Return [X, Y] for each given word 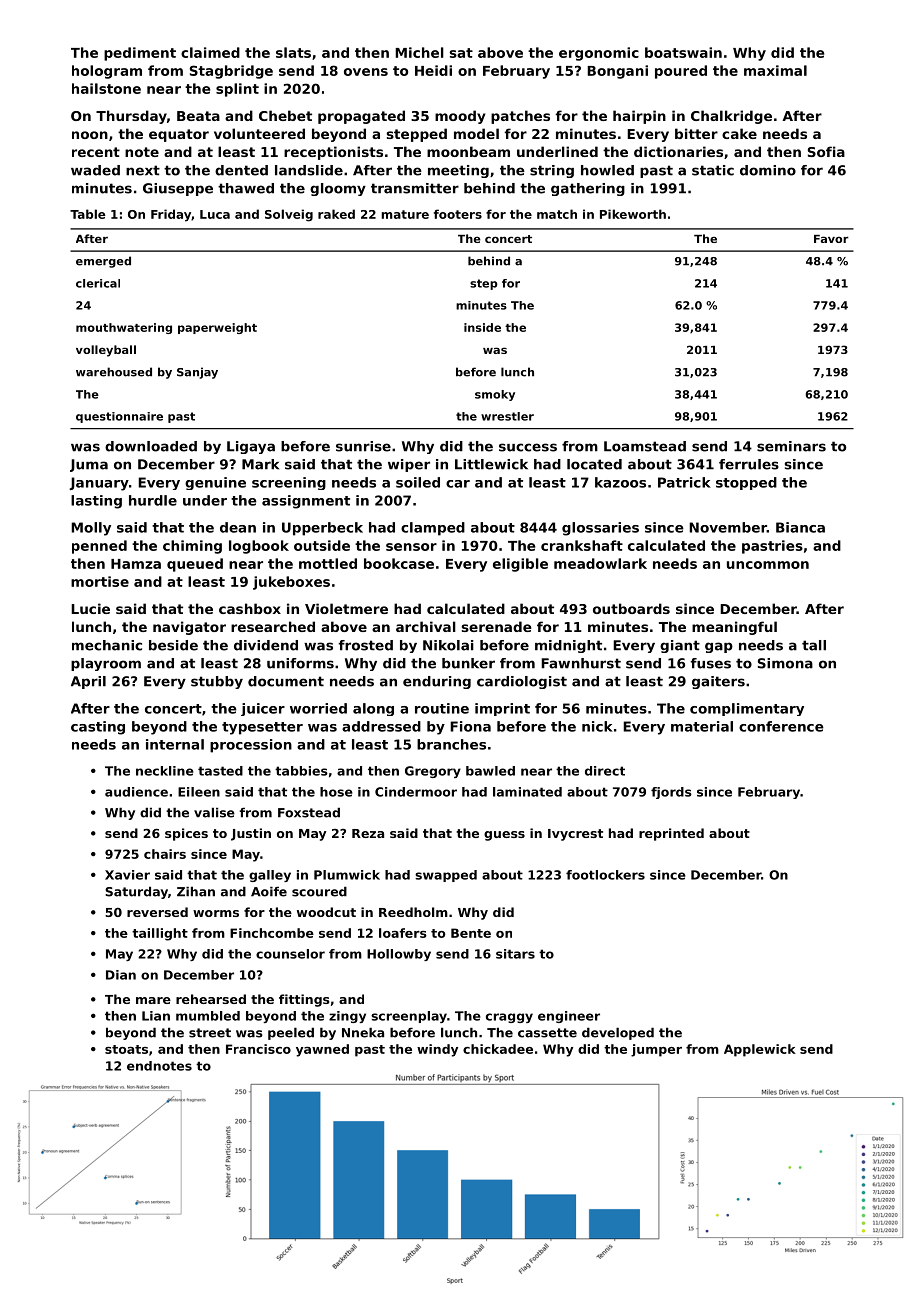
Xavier [127, 875]
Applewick [760, 1050]
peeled [291, 1033]
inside [482, 327]
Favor [831, 239]
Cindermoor [416, 792]
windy [437, 1050]
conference [781, 726]
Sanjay [197, 373]
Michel [419, 52]
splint [237, 90]
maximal [775, 70]
